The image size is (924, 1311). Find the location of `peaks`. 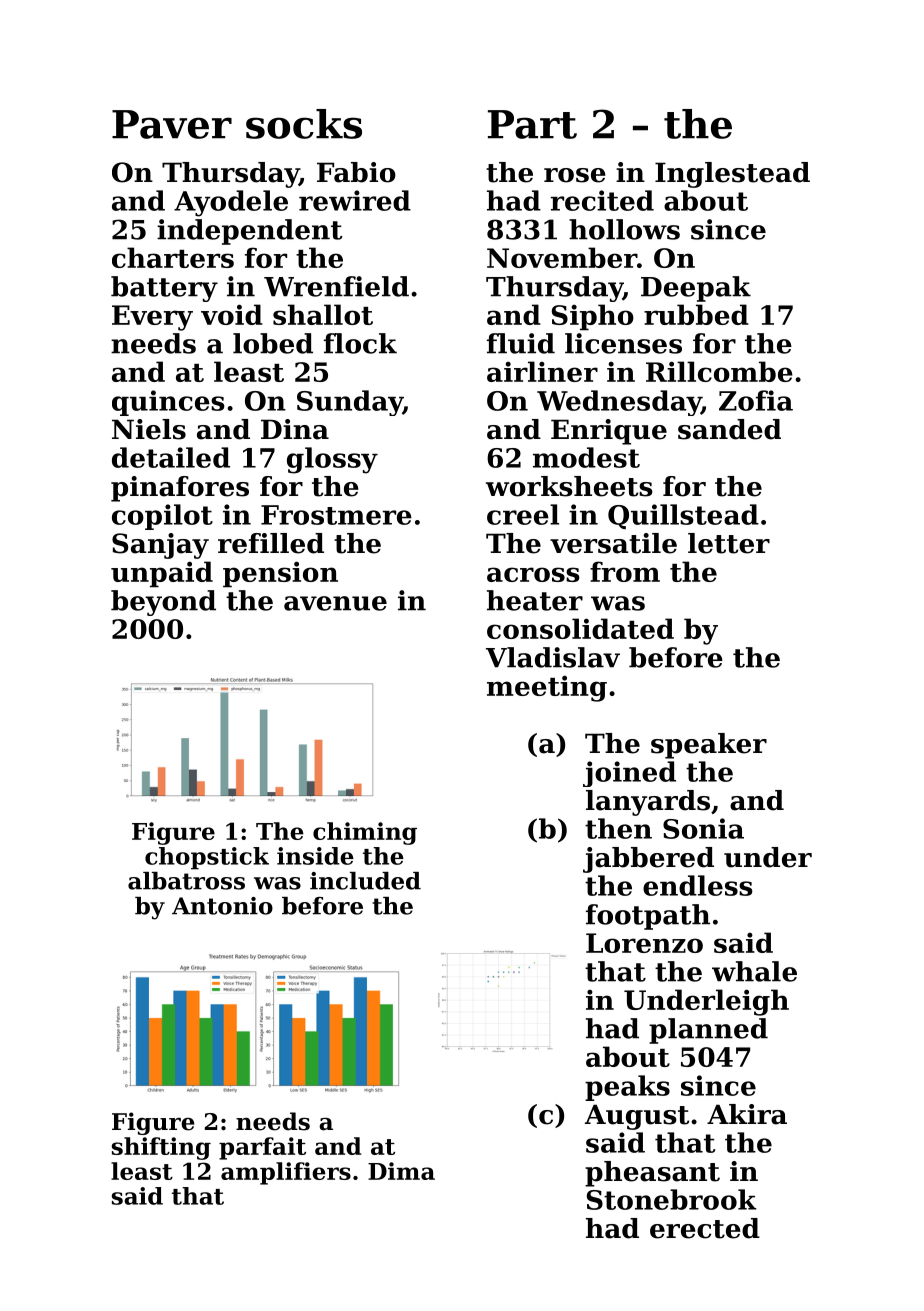

peaks is located at coordinates (627, 1088).
